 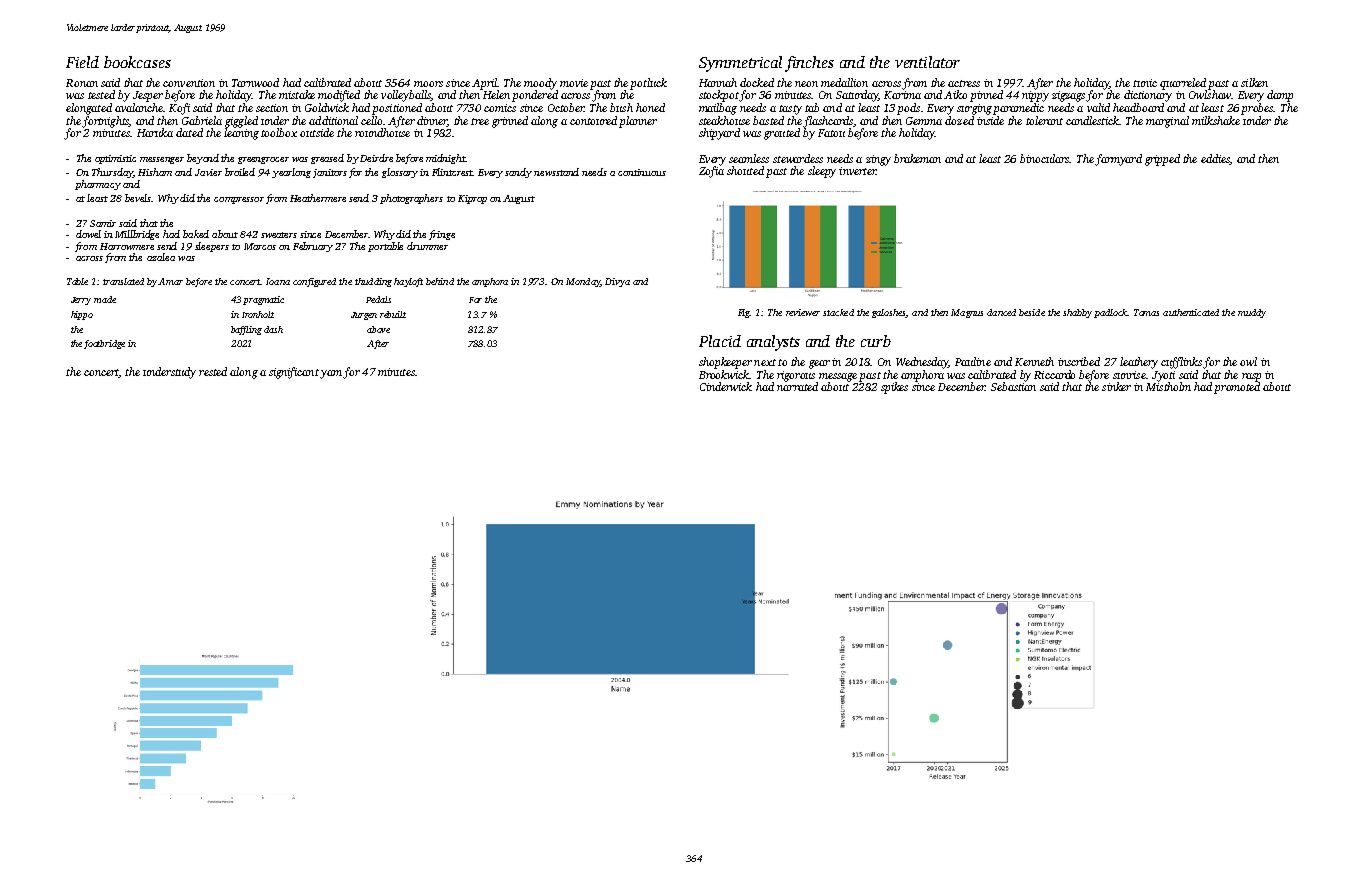 What do you see at coordinates (719, 96) in the screenshot?
I see `stockpot` at bounding box center [719, 96].
